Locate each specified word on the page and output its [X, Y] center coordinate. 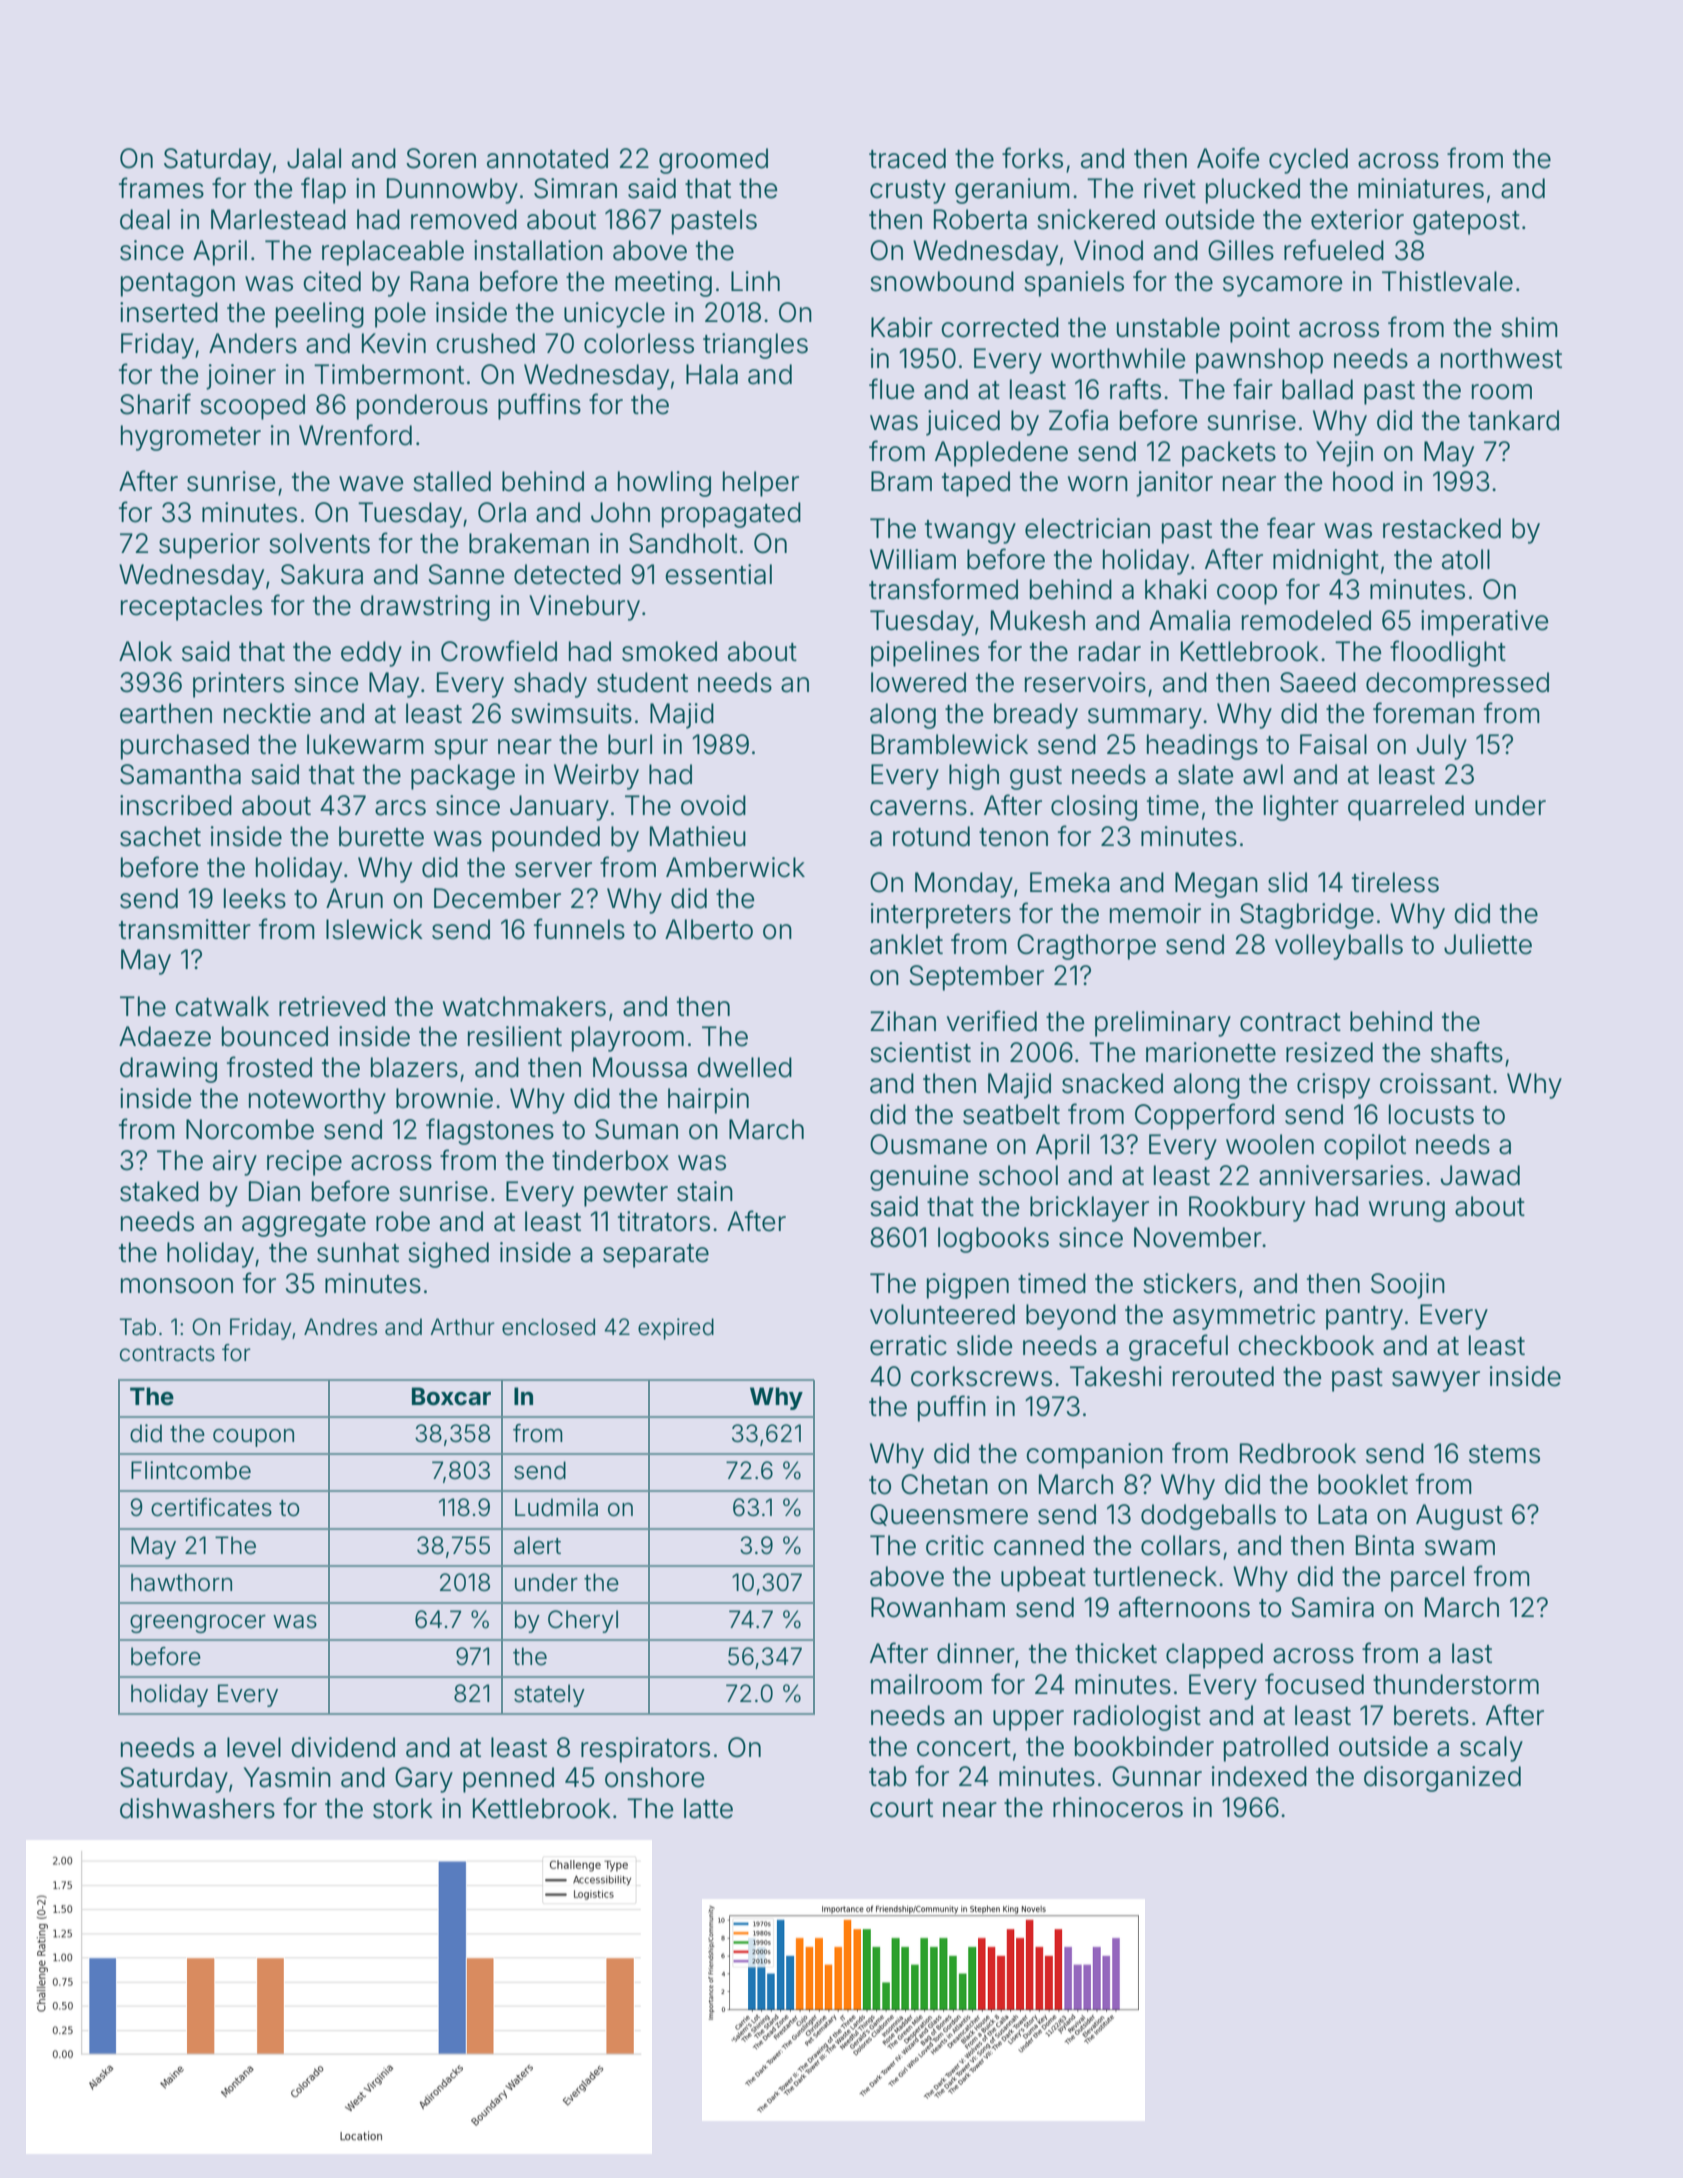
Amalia [1189, 620]
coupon [253, 1438]
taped [976, 484]
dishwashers [197, 1808]
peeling [320, 315]
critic [955, 1545]
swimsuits [571, 713]
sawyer [1436, 1381]
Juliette [1488, 944]
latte [708, 1808]
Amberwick [735, 867]
